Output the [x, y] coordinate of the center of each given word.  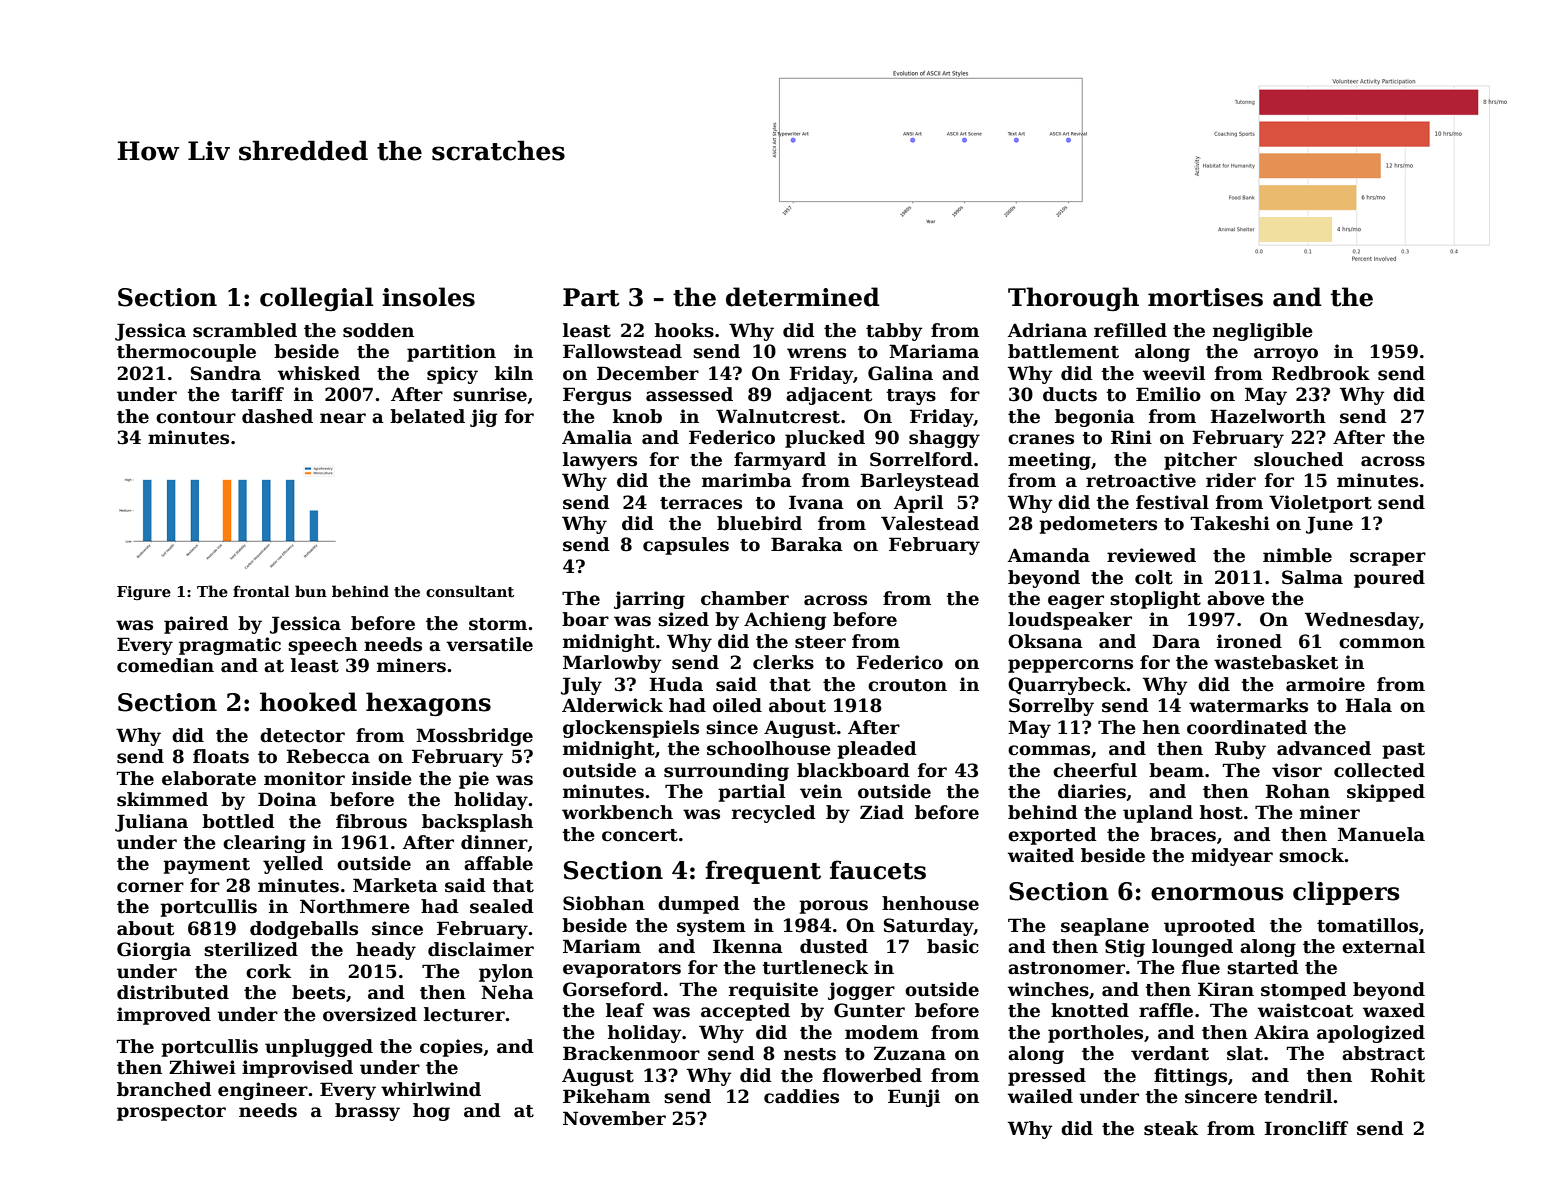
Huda [676, 684]
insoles [428, 297]
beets [318, 992]
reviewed [1151, 555]
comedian [165, 665]
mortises [1205, 297]
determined [803, 297]
